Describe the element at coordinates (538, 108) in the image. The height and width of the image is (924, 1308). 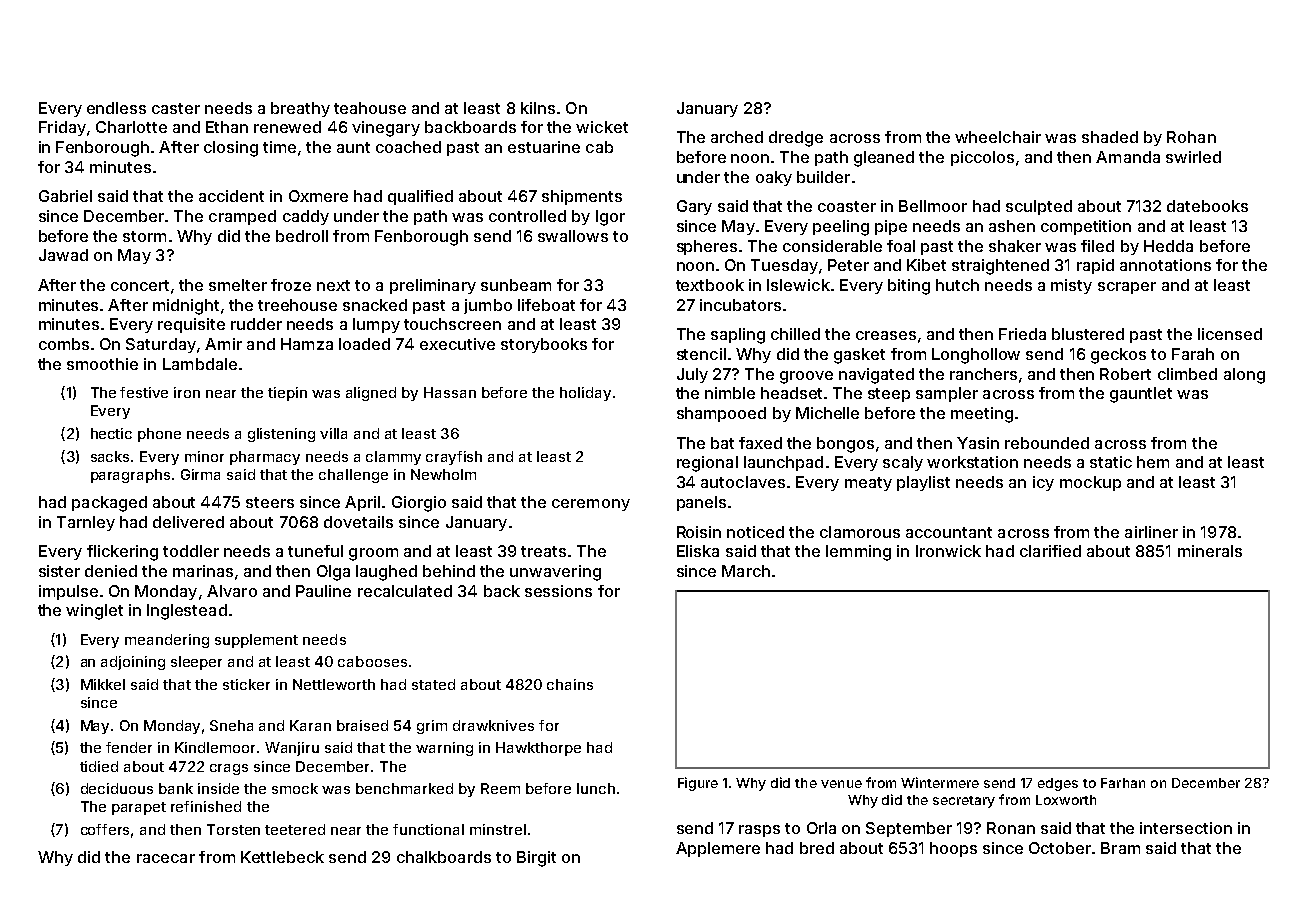
I see `kilns` at that location.
